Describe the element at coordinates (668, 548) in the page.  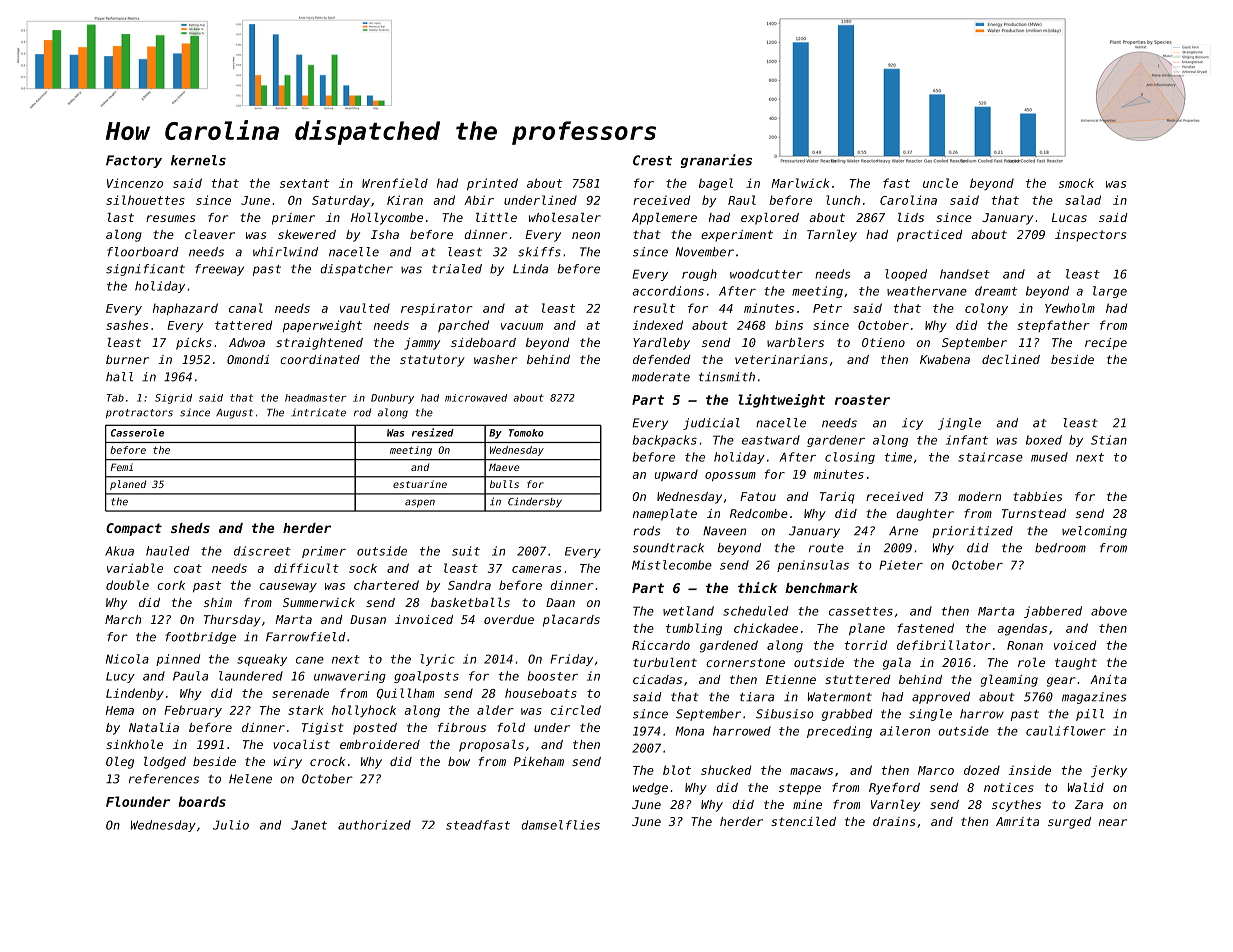
I see `soundtrack` at that location.
